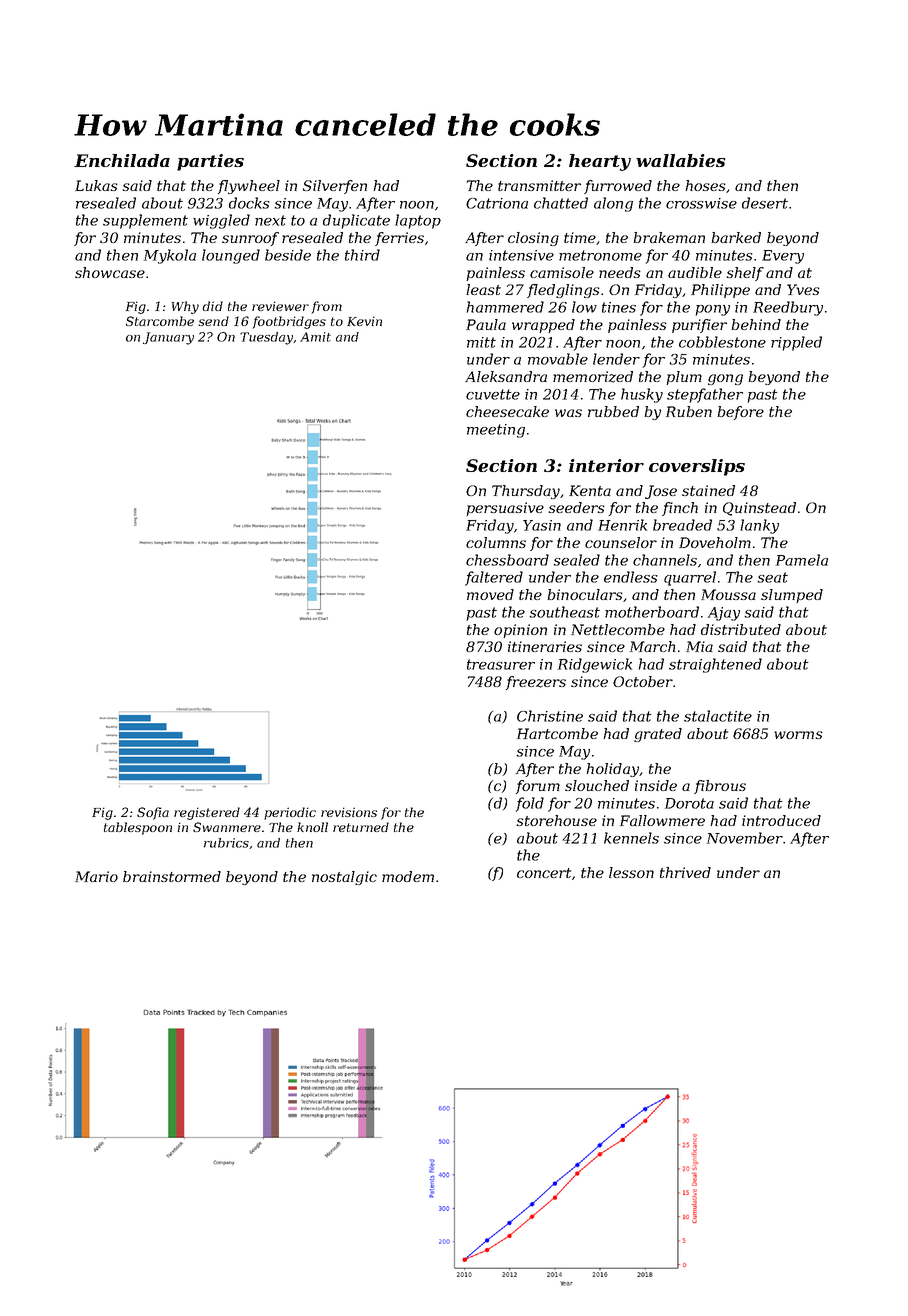  Describe the element at coordinates (496, 431) in the screenshot. I see `meeting` at that location.
